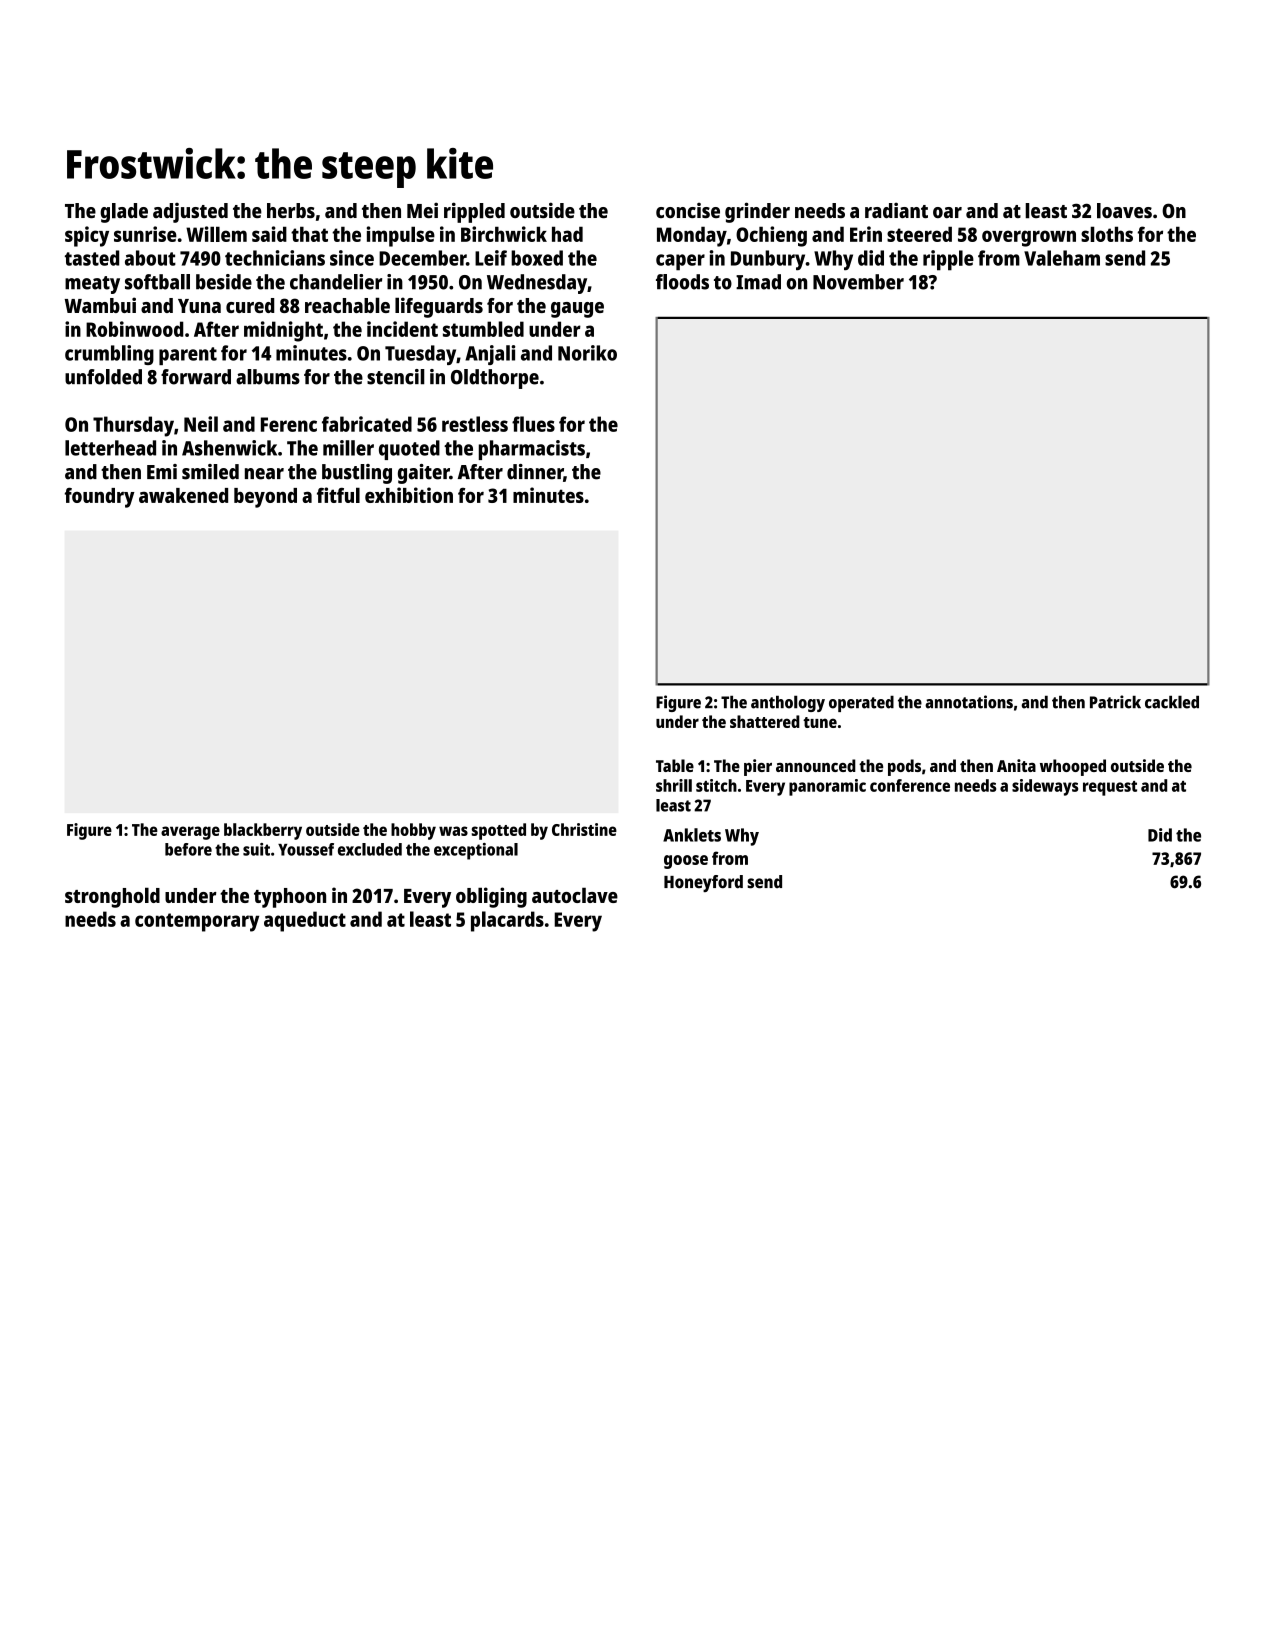 This screenshot has width=1274, height=1649. Describe the element at coordinates (788, 703) in the screenshot. I see `anthology` at that location.
